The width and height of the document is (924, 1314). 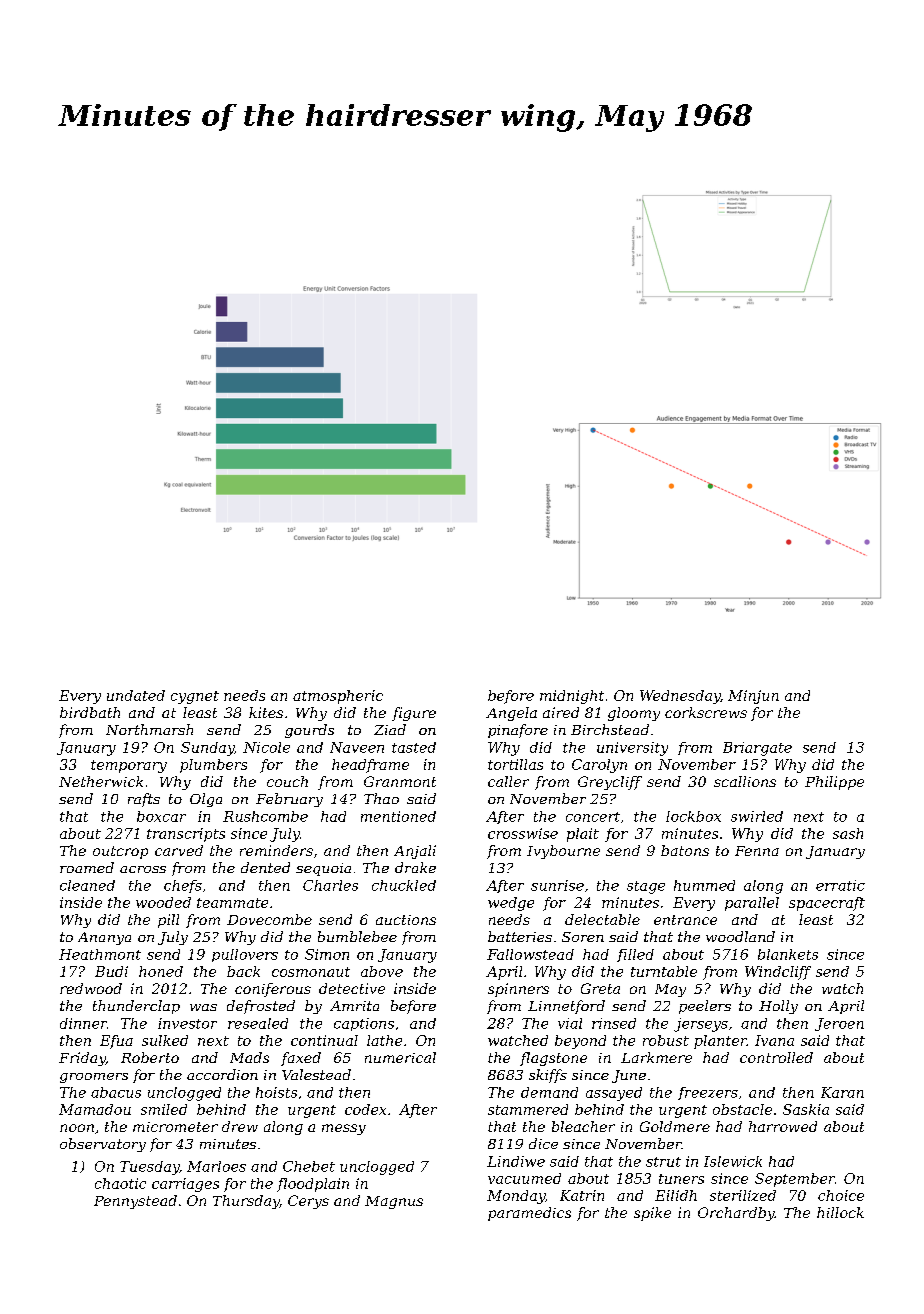 What do you see at coordinates (529, 1214) in the document?
I see `paramedics` at bounding box center [529, 1214].
